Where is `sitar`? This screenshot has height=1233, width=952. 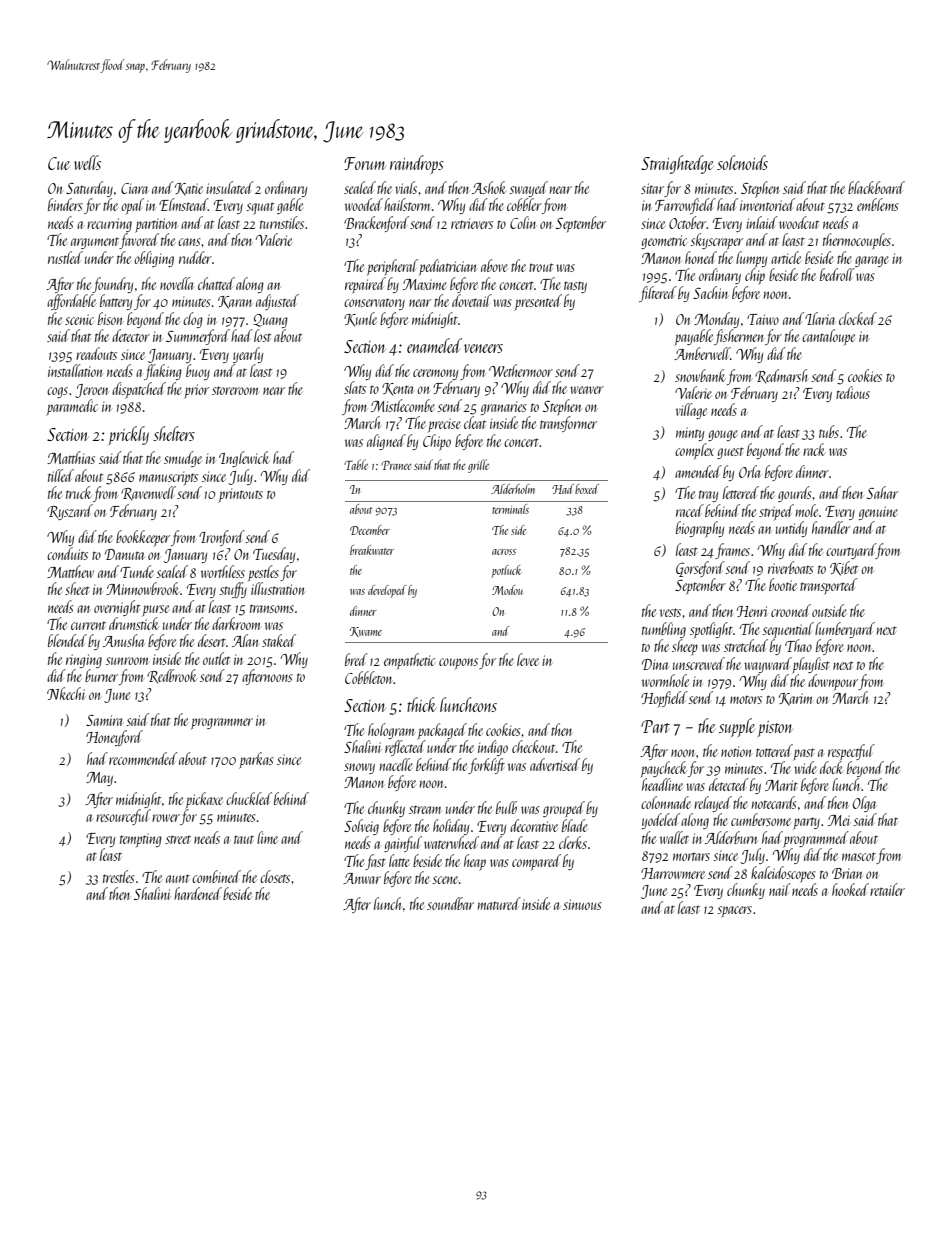 sitar is located at coordinates (652, 188).
